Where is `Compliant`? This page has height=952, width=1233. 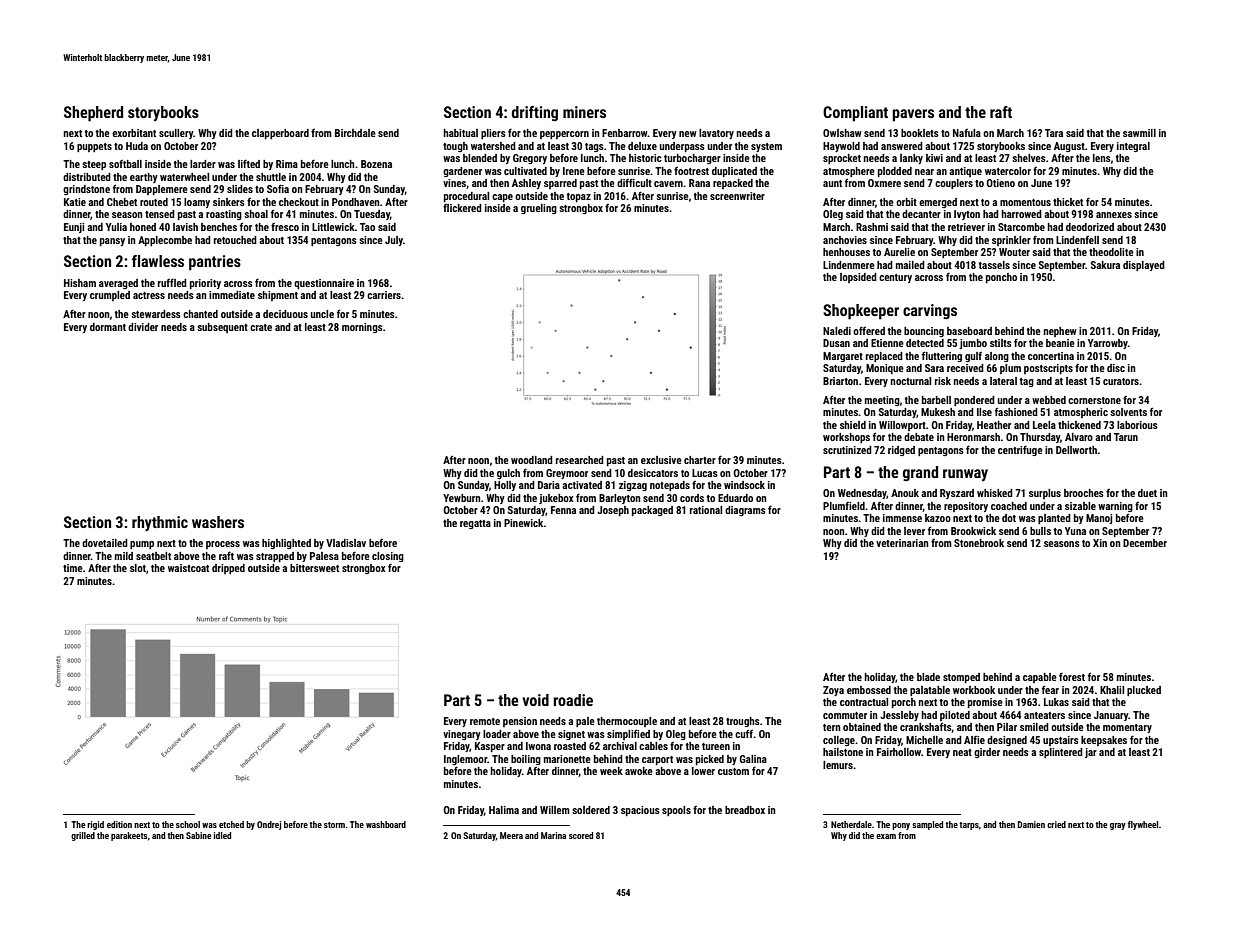 Compliant is located at coordinates (855, 114).
